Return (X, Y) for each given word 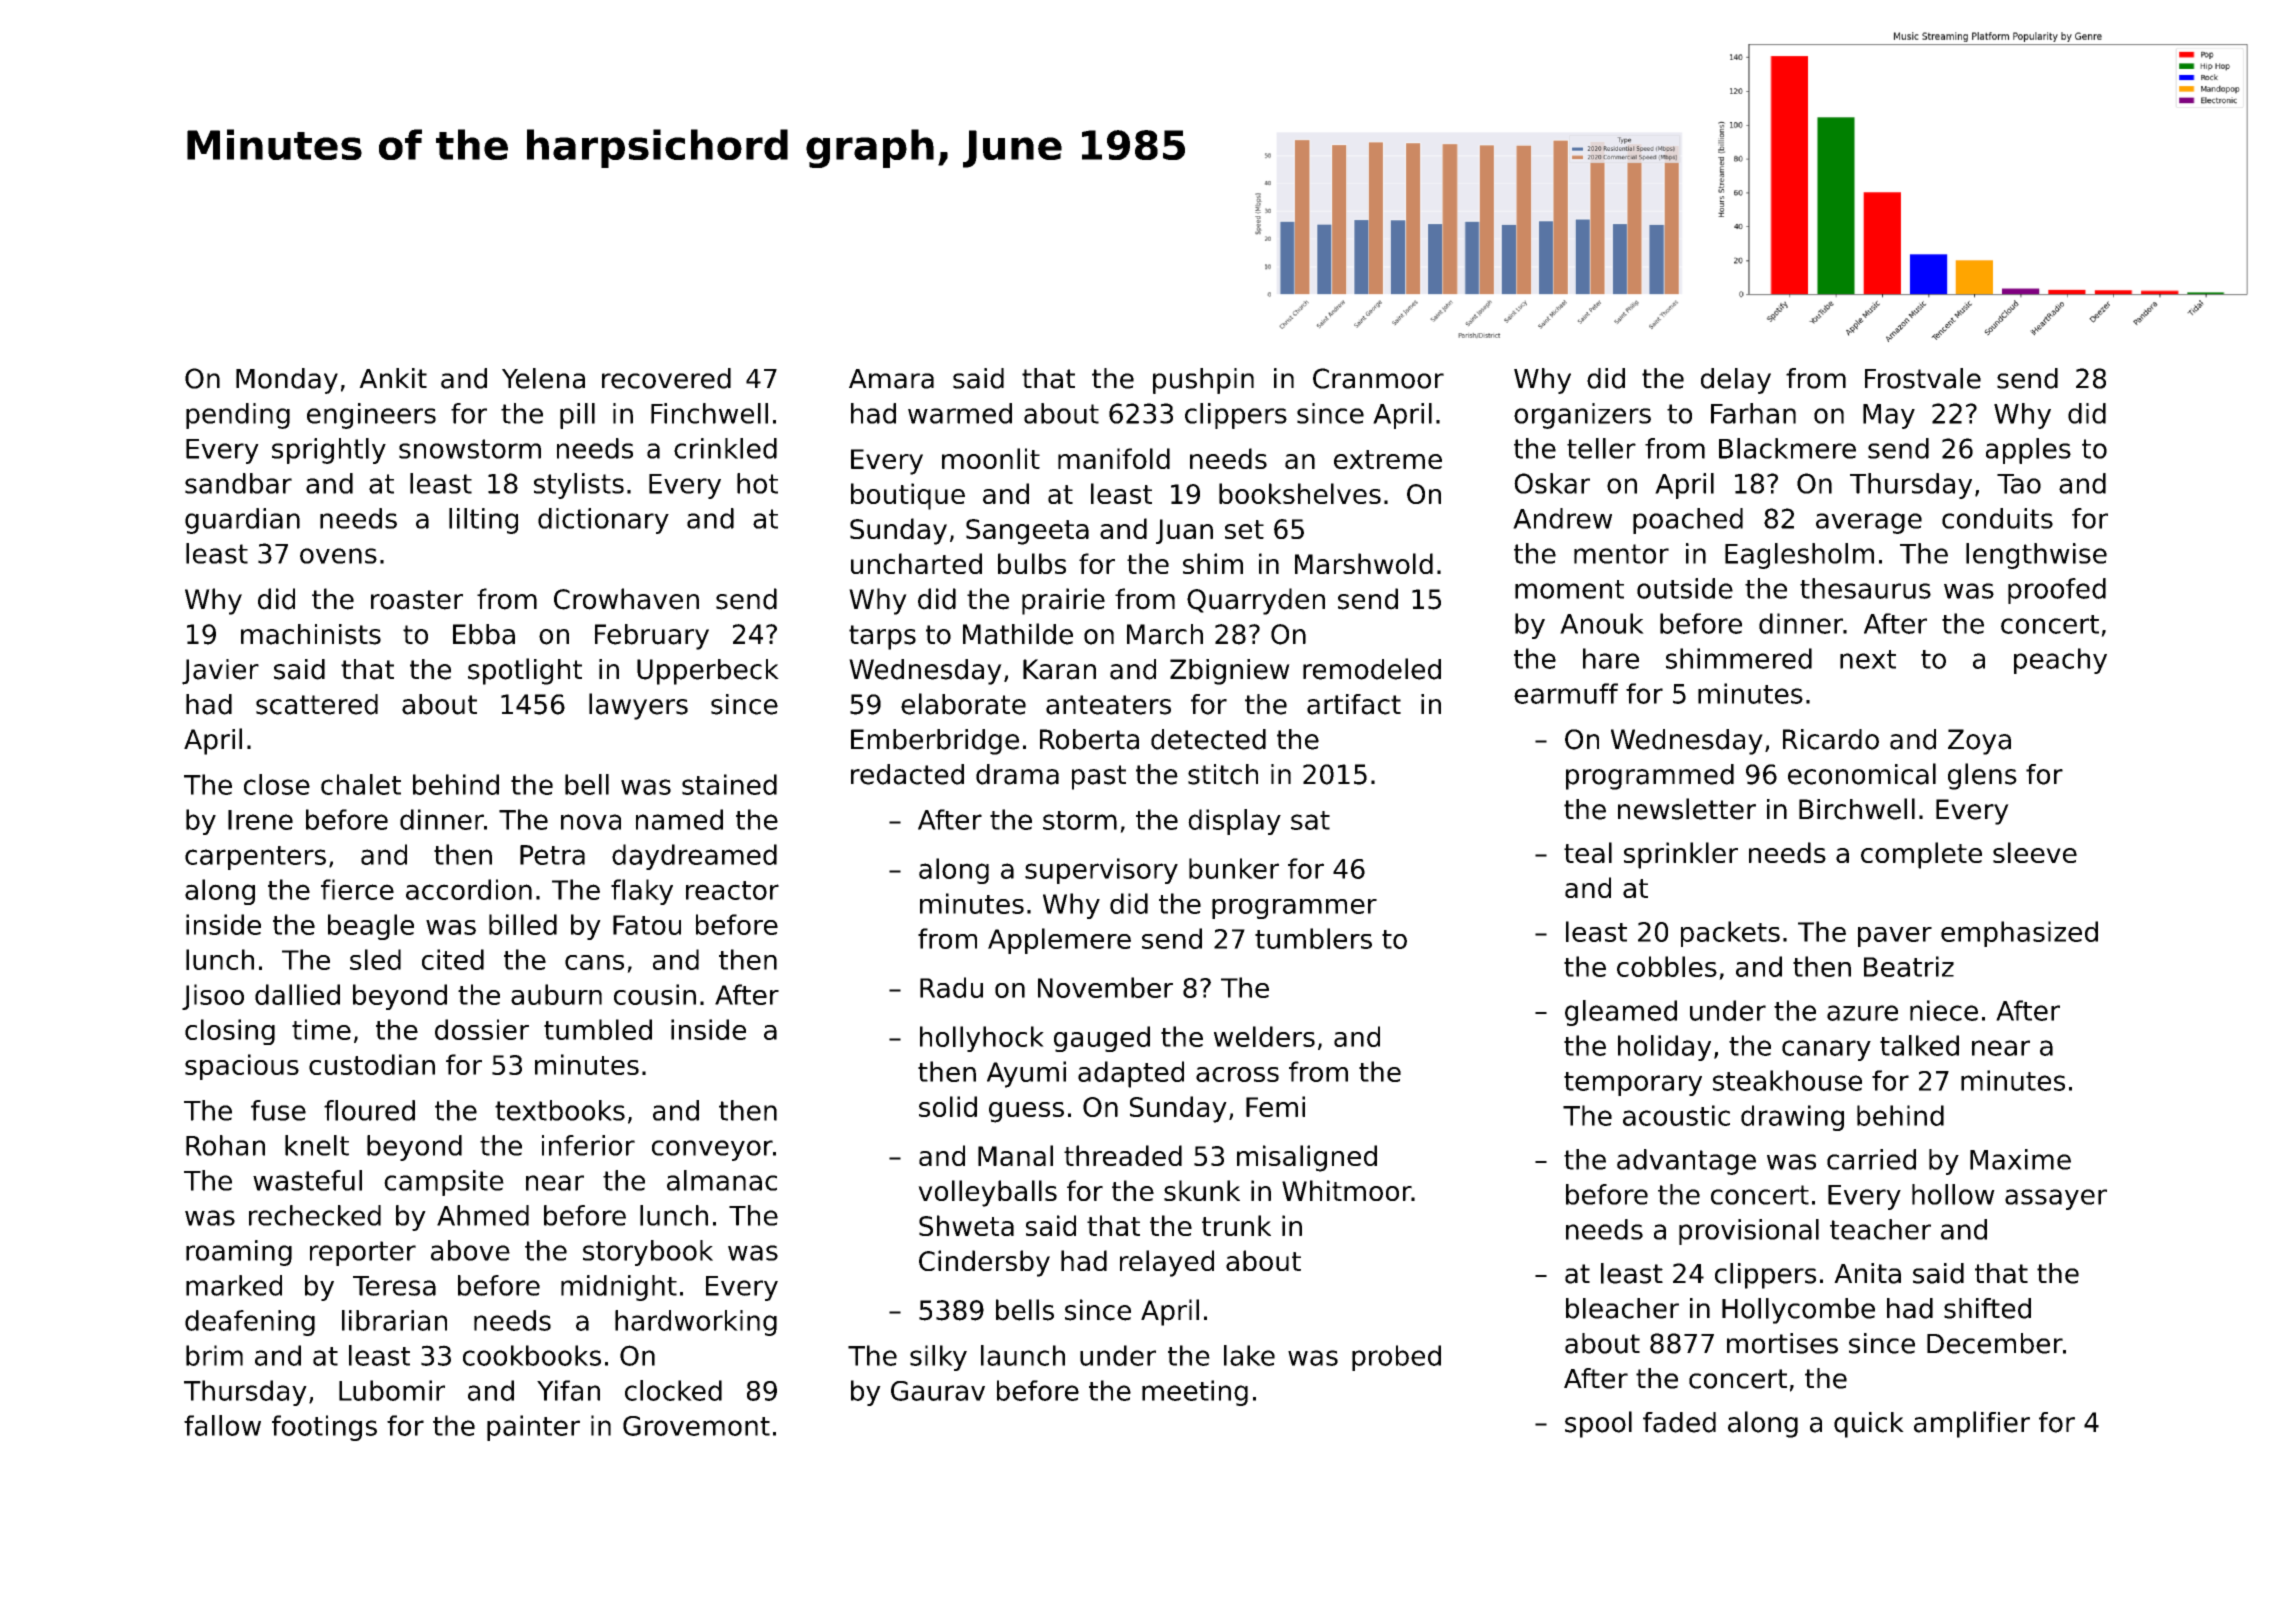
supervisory (1101, 871)
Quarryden (1256, 601)
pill (577, 416)
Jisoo (213, 997)
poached (1688, 521)
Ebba (484, 634)
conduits (1997, 518)
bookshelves (1300, 493)
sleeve (2035, 852)
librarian (394, 1320)
